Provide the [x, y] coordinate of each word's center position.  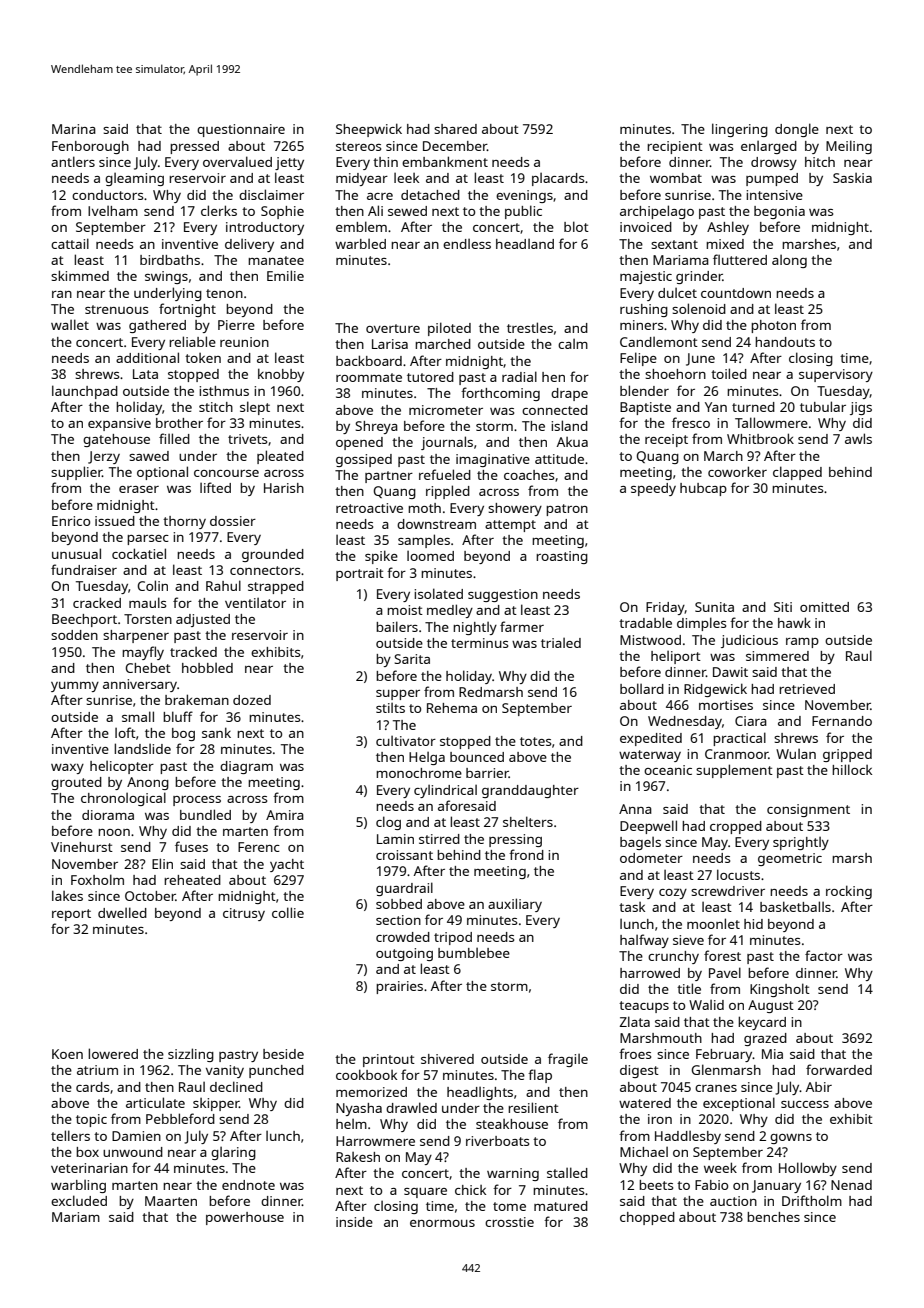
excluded [79, 1200]
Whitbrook [760, 438]
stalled [567, 1172]
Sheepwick [369, 130]
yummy [75, 687]
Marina [74, 129]
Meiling [849, 147]
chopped [647, 1218]
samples [424, 541]
